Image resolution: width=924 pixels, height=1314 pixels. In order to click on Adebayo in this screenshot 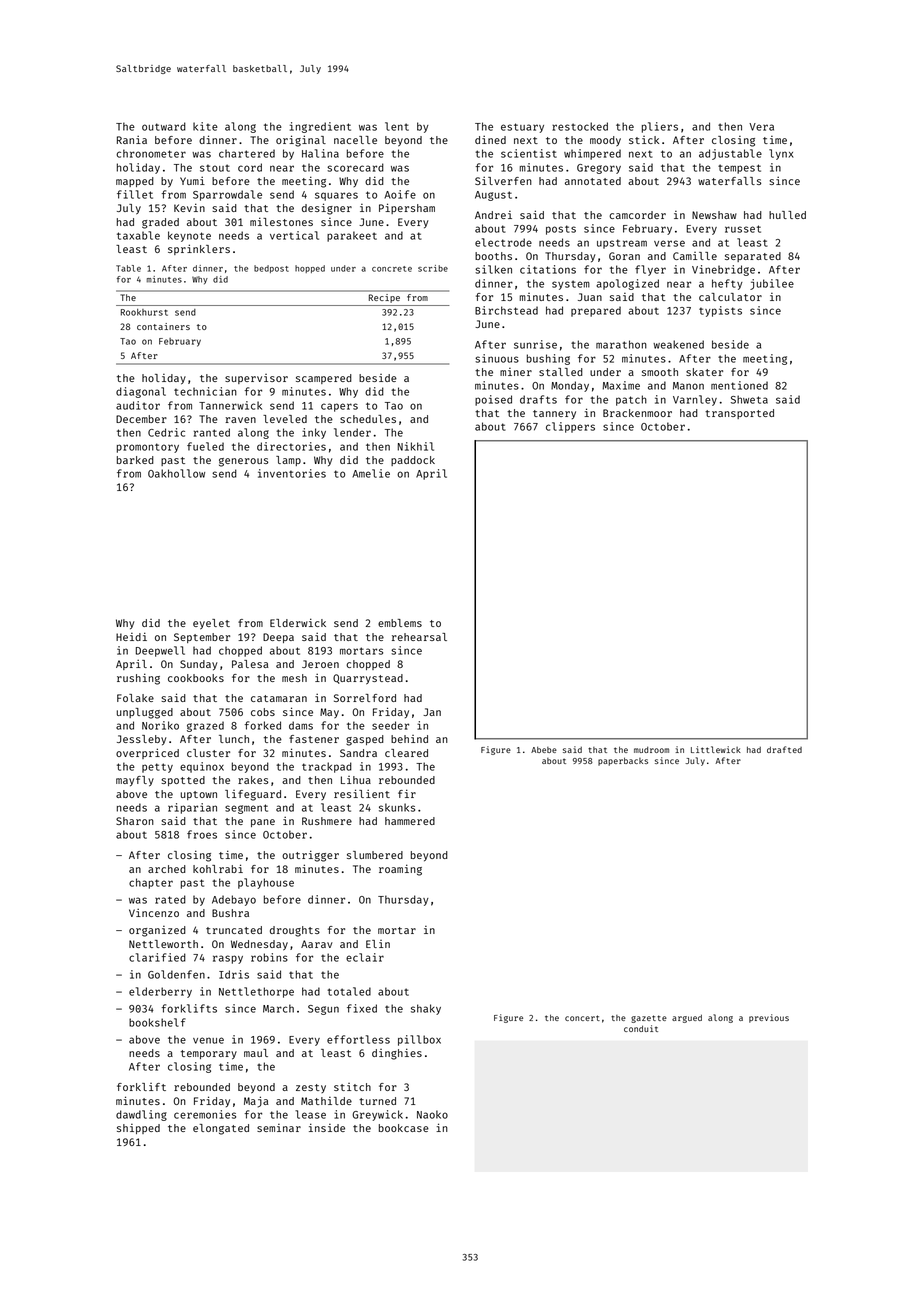, I will do `click(234, 900)`.
